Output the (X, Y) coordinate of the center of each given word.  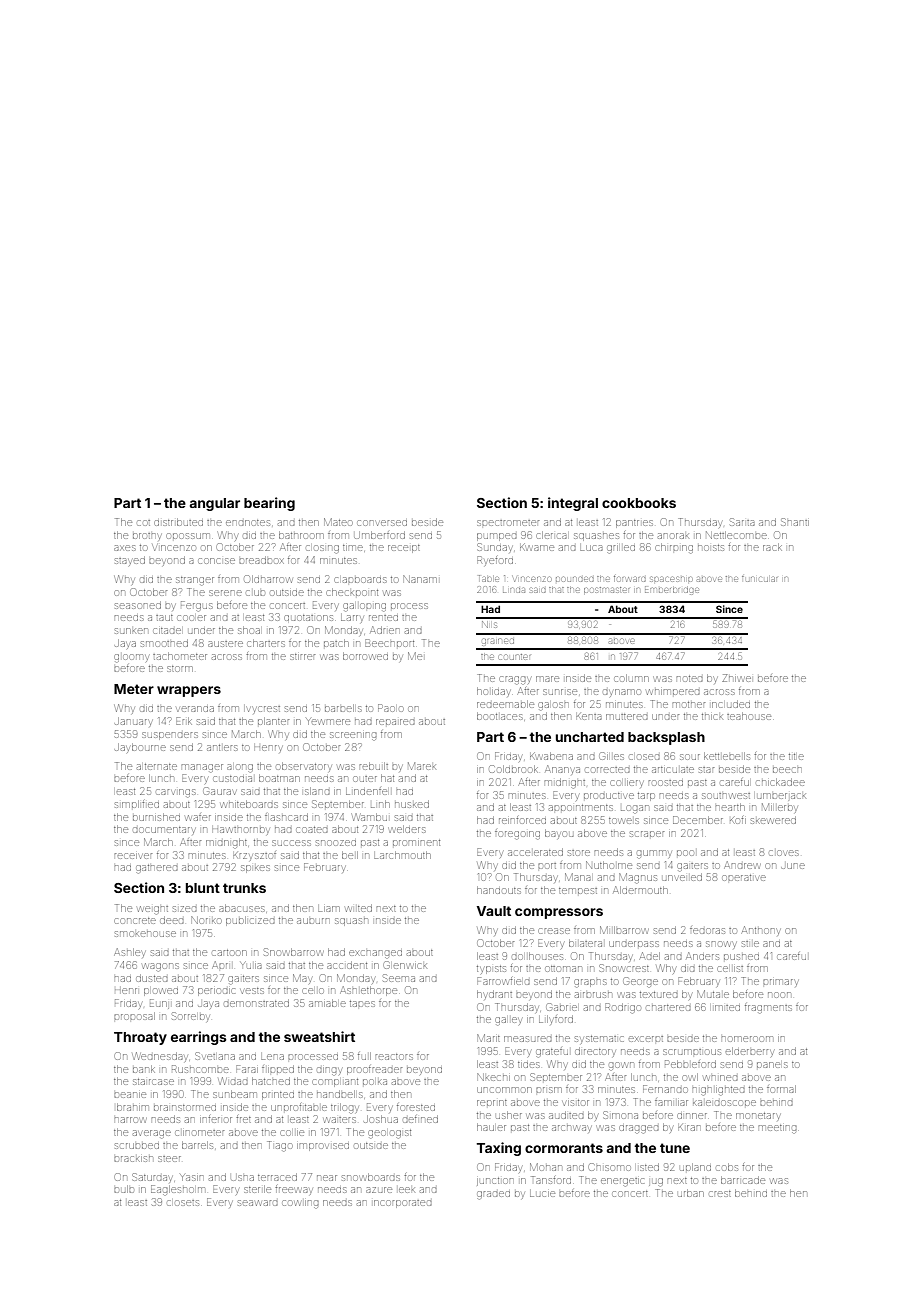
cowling (300, 1204)
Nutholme (609, 865)
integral (573, 504)
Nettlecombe (736, 535)
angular (215, 504)
